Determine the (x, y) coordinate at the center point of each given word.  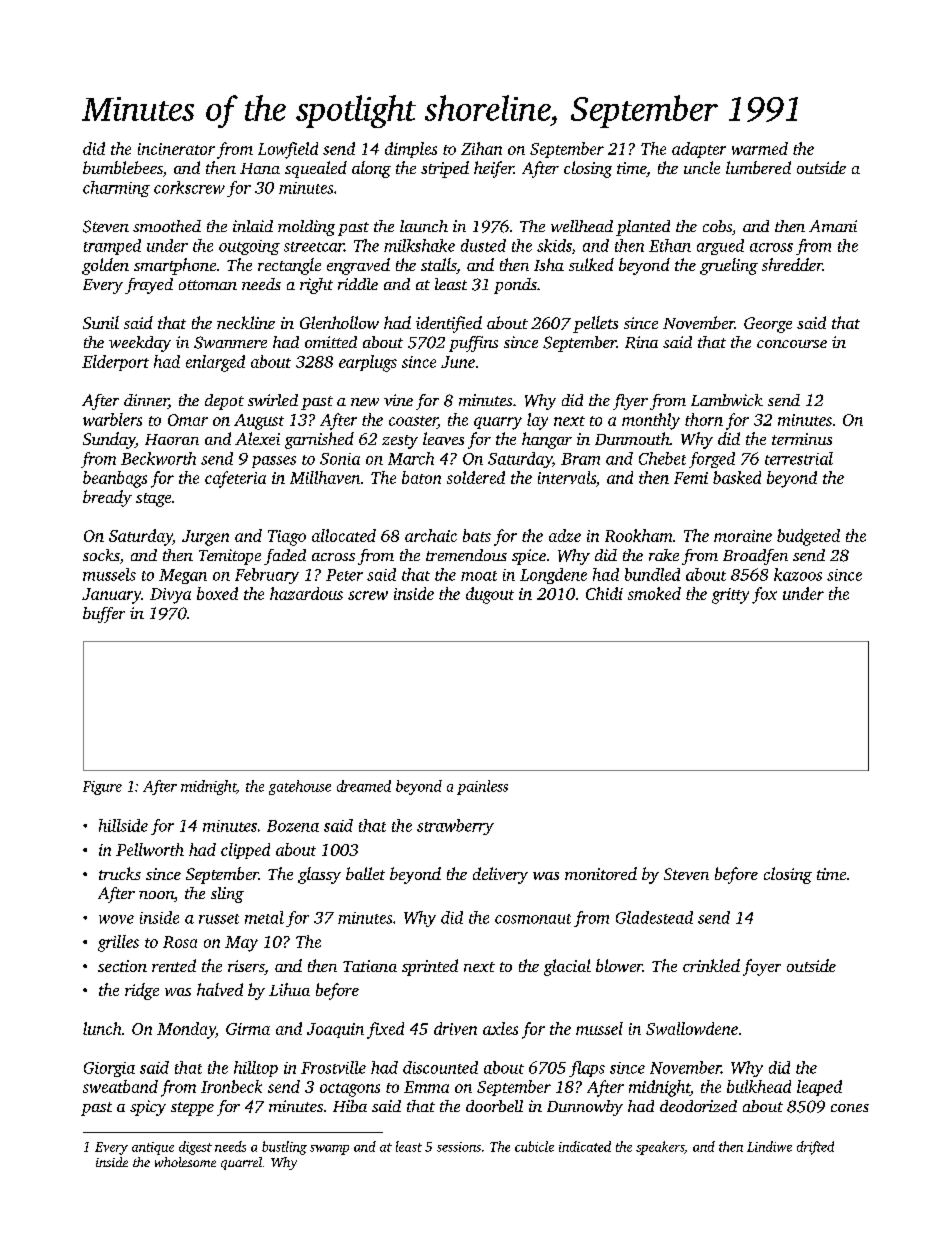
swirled (273, 400)
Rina (641, 342)
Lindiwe (769, 1146)
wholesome (185, 1162)
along (371, 169)
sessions (459, 1147)
